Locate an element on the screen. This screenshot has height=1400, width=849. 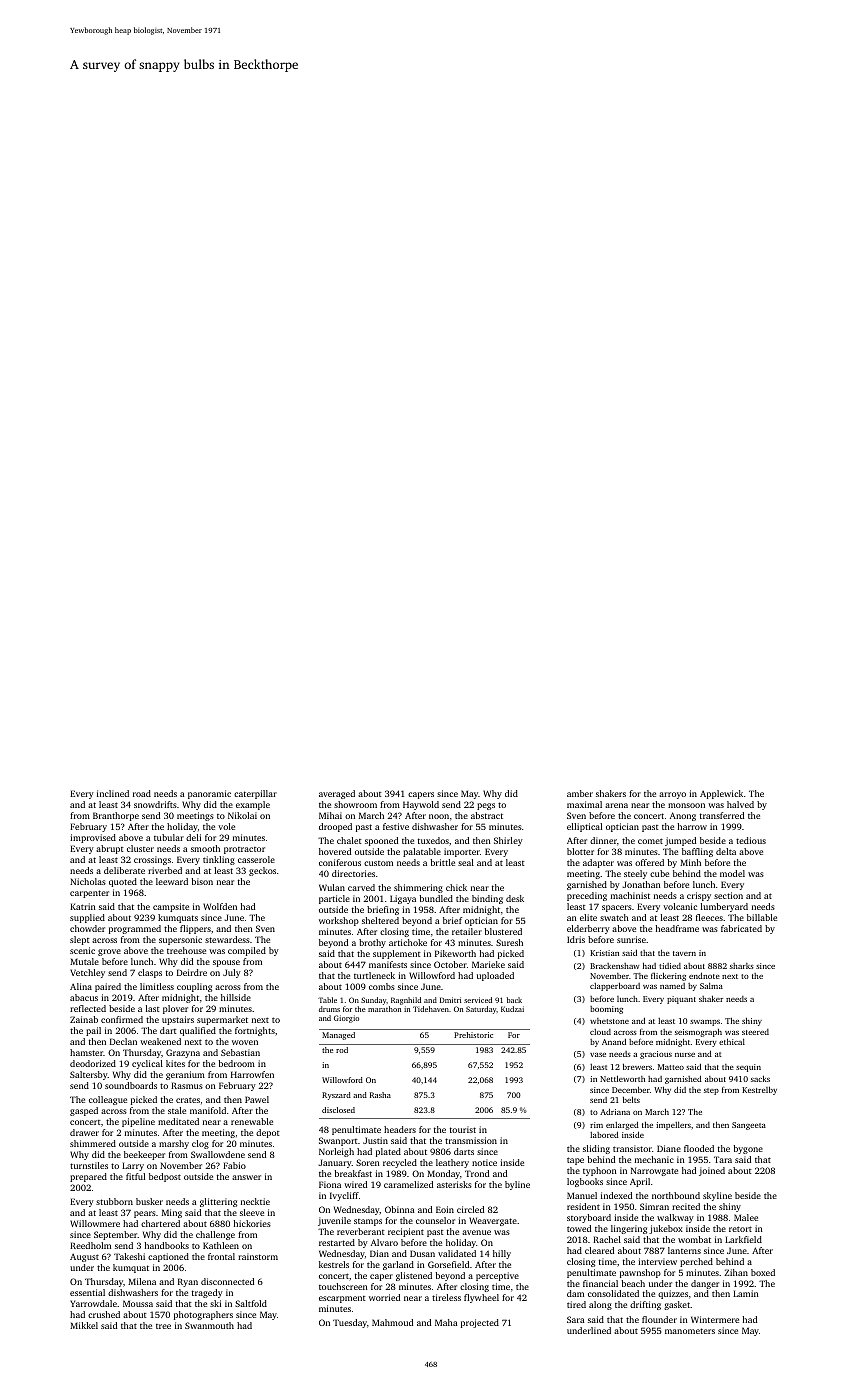
Maha is located at coordinates (446, 1322).
